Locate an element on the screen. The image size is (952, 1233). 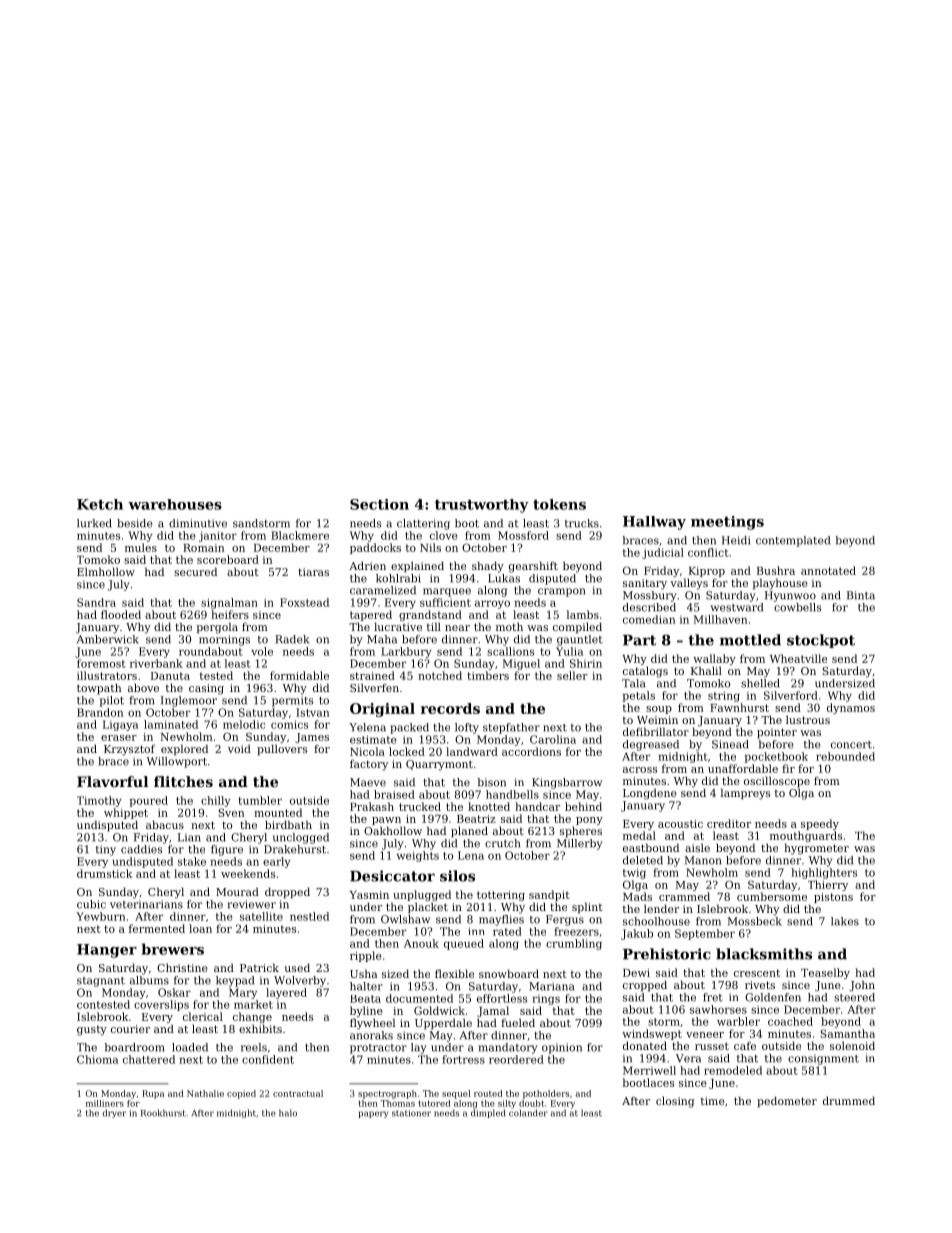
Maha is located at coordinates (382, 639).
